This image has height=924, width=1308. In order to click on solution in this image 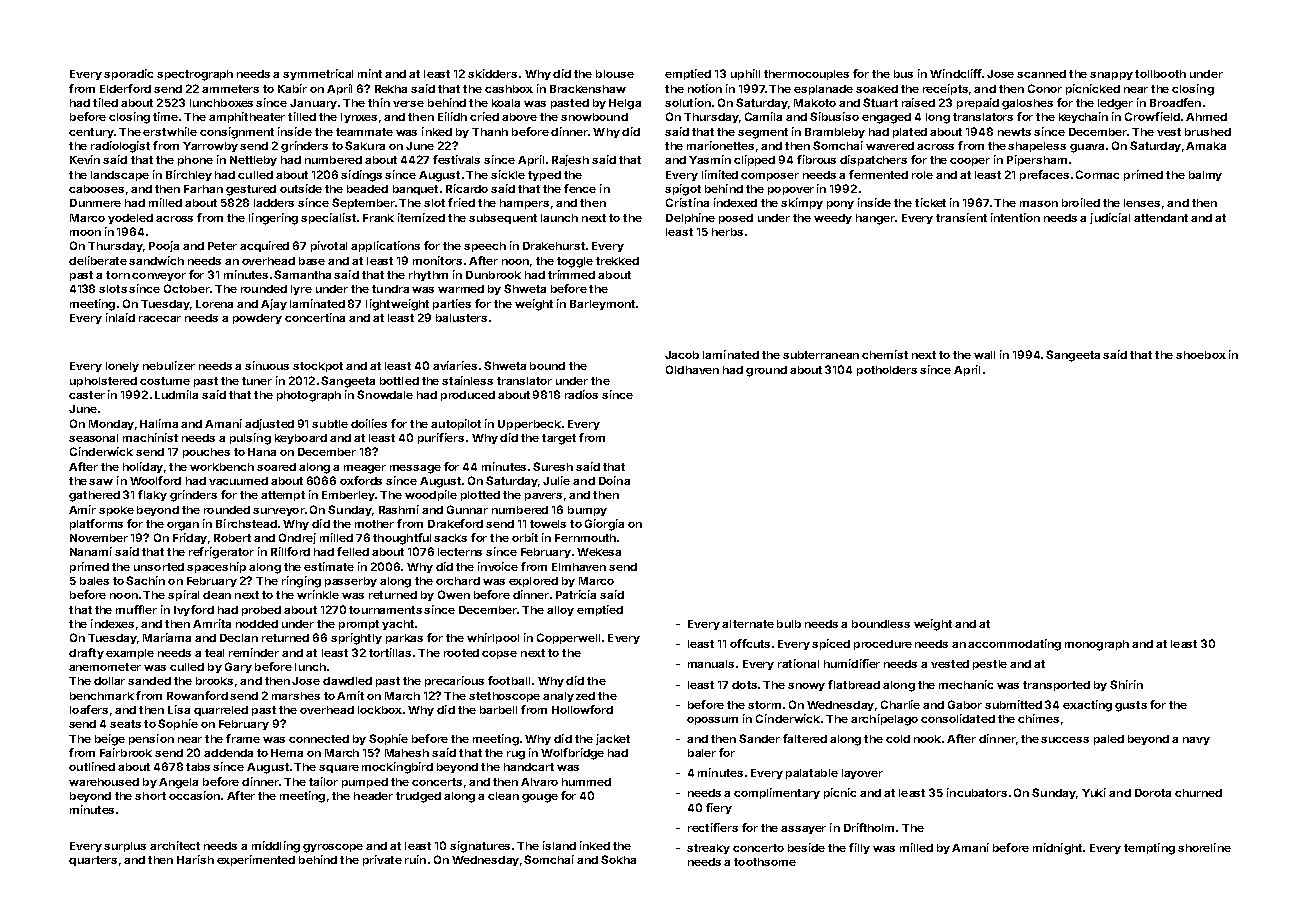, I will do `click(688, 102)`.
